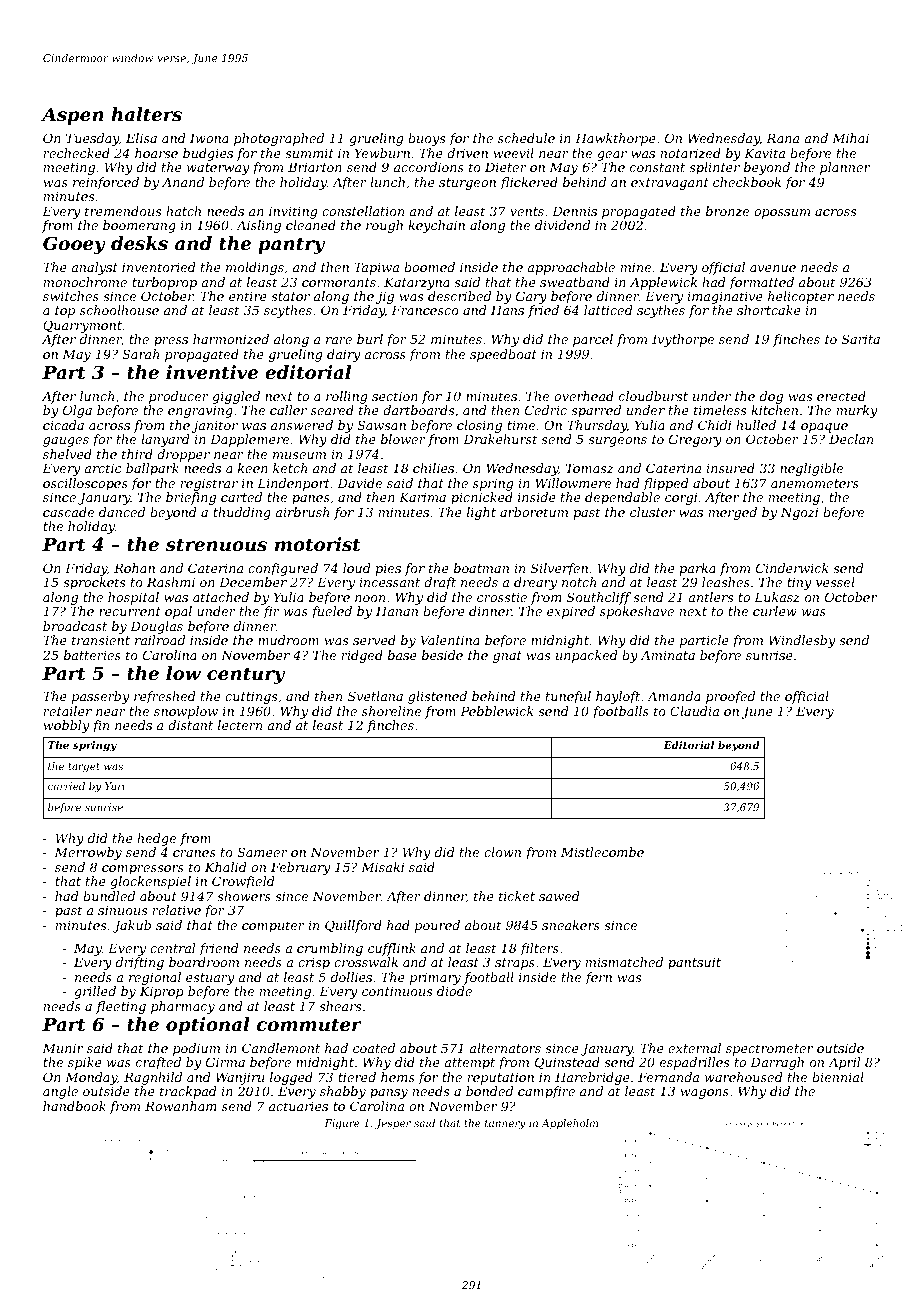  Describe the element at coordinates (769, 310) in the image. I see `shortcake` at that location.
